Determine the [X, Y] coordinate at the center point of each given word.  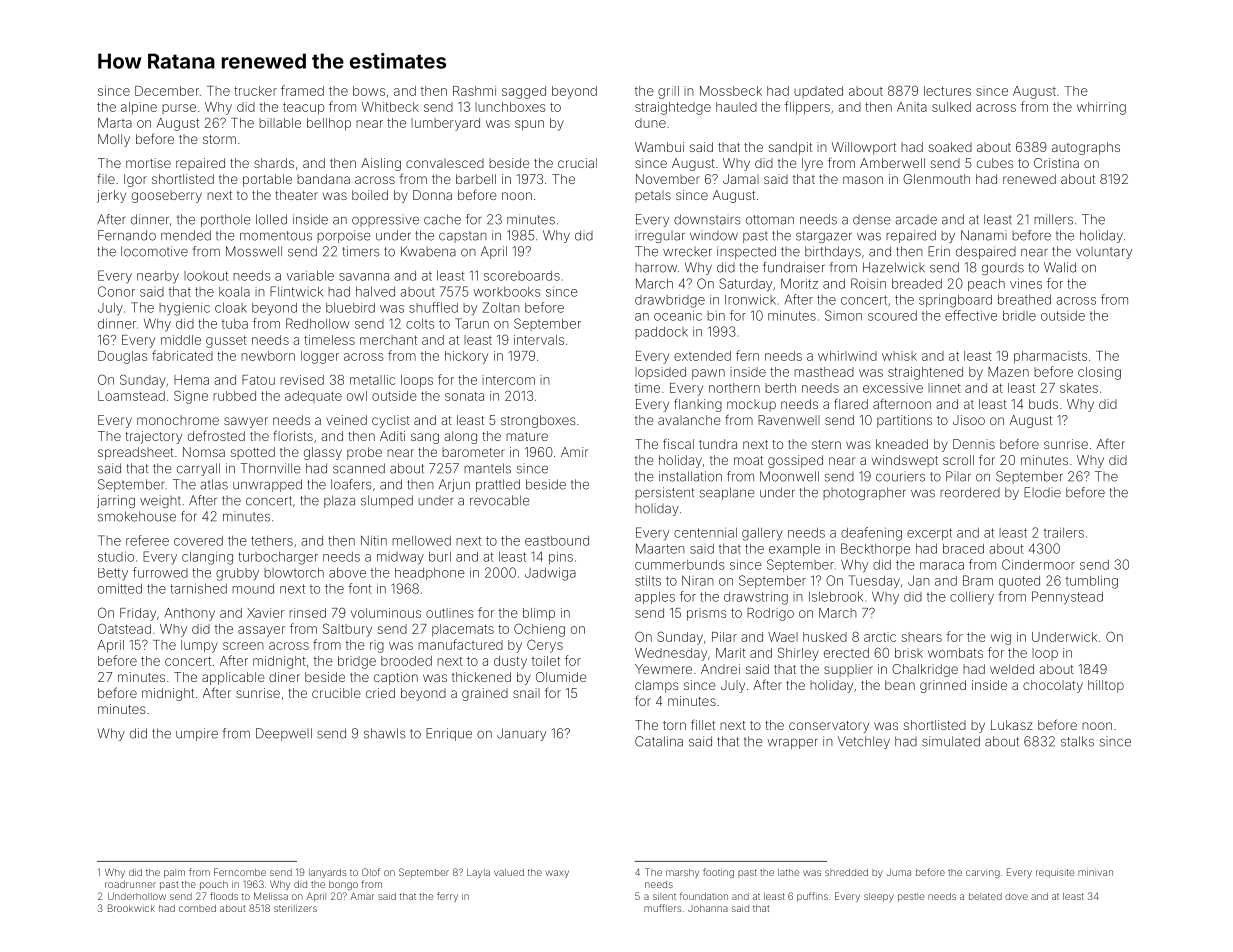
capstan [463, 237]
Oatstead [124, 628]
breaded [917, 284]
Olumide [561, 677]
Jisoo [969, 420]
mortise [148, 163]
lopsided [660, 373]
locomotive [154, 251]
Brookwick [131, 908]
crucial [577, 163]
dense [871, 220]
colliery [972, 598]
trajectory [153, 437]
